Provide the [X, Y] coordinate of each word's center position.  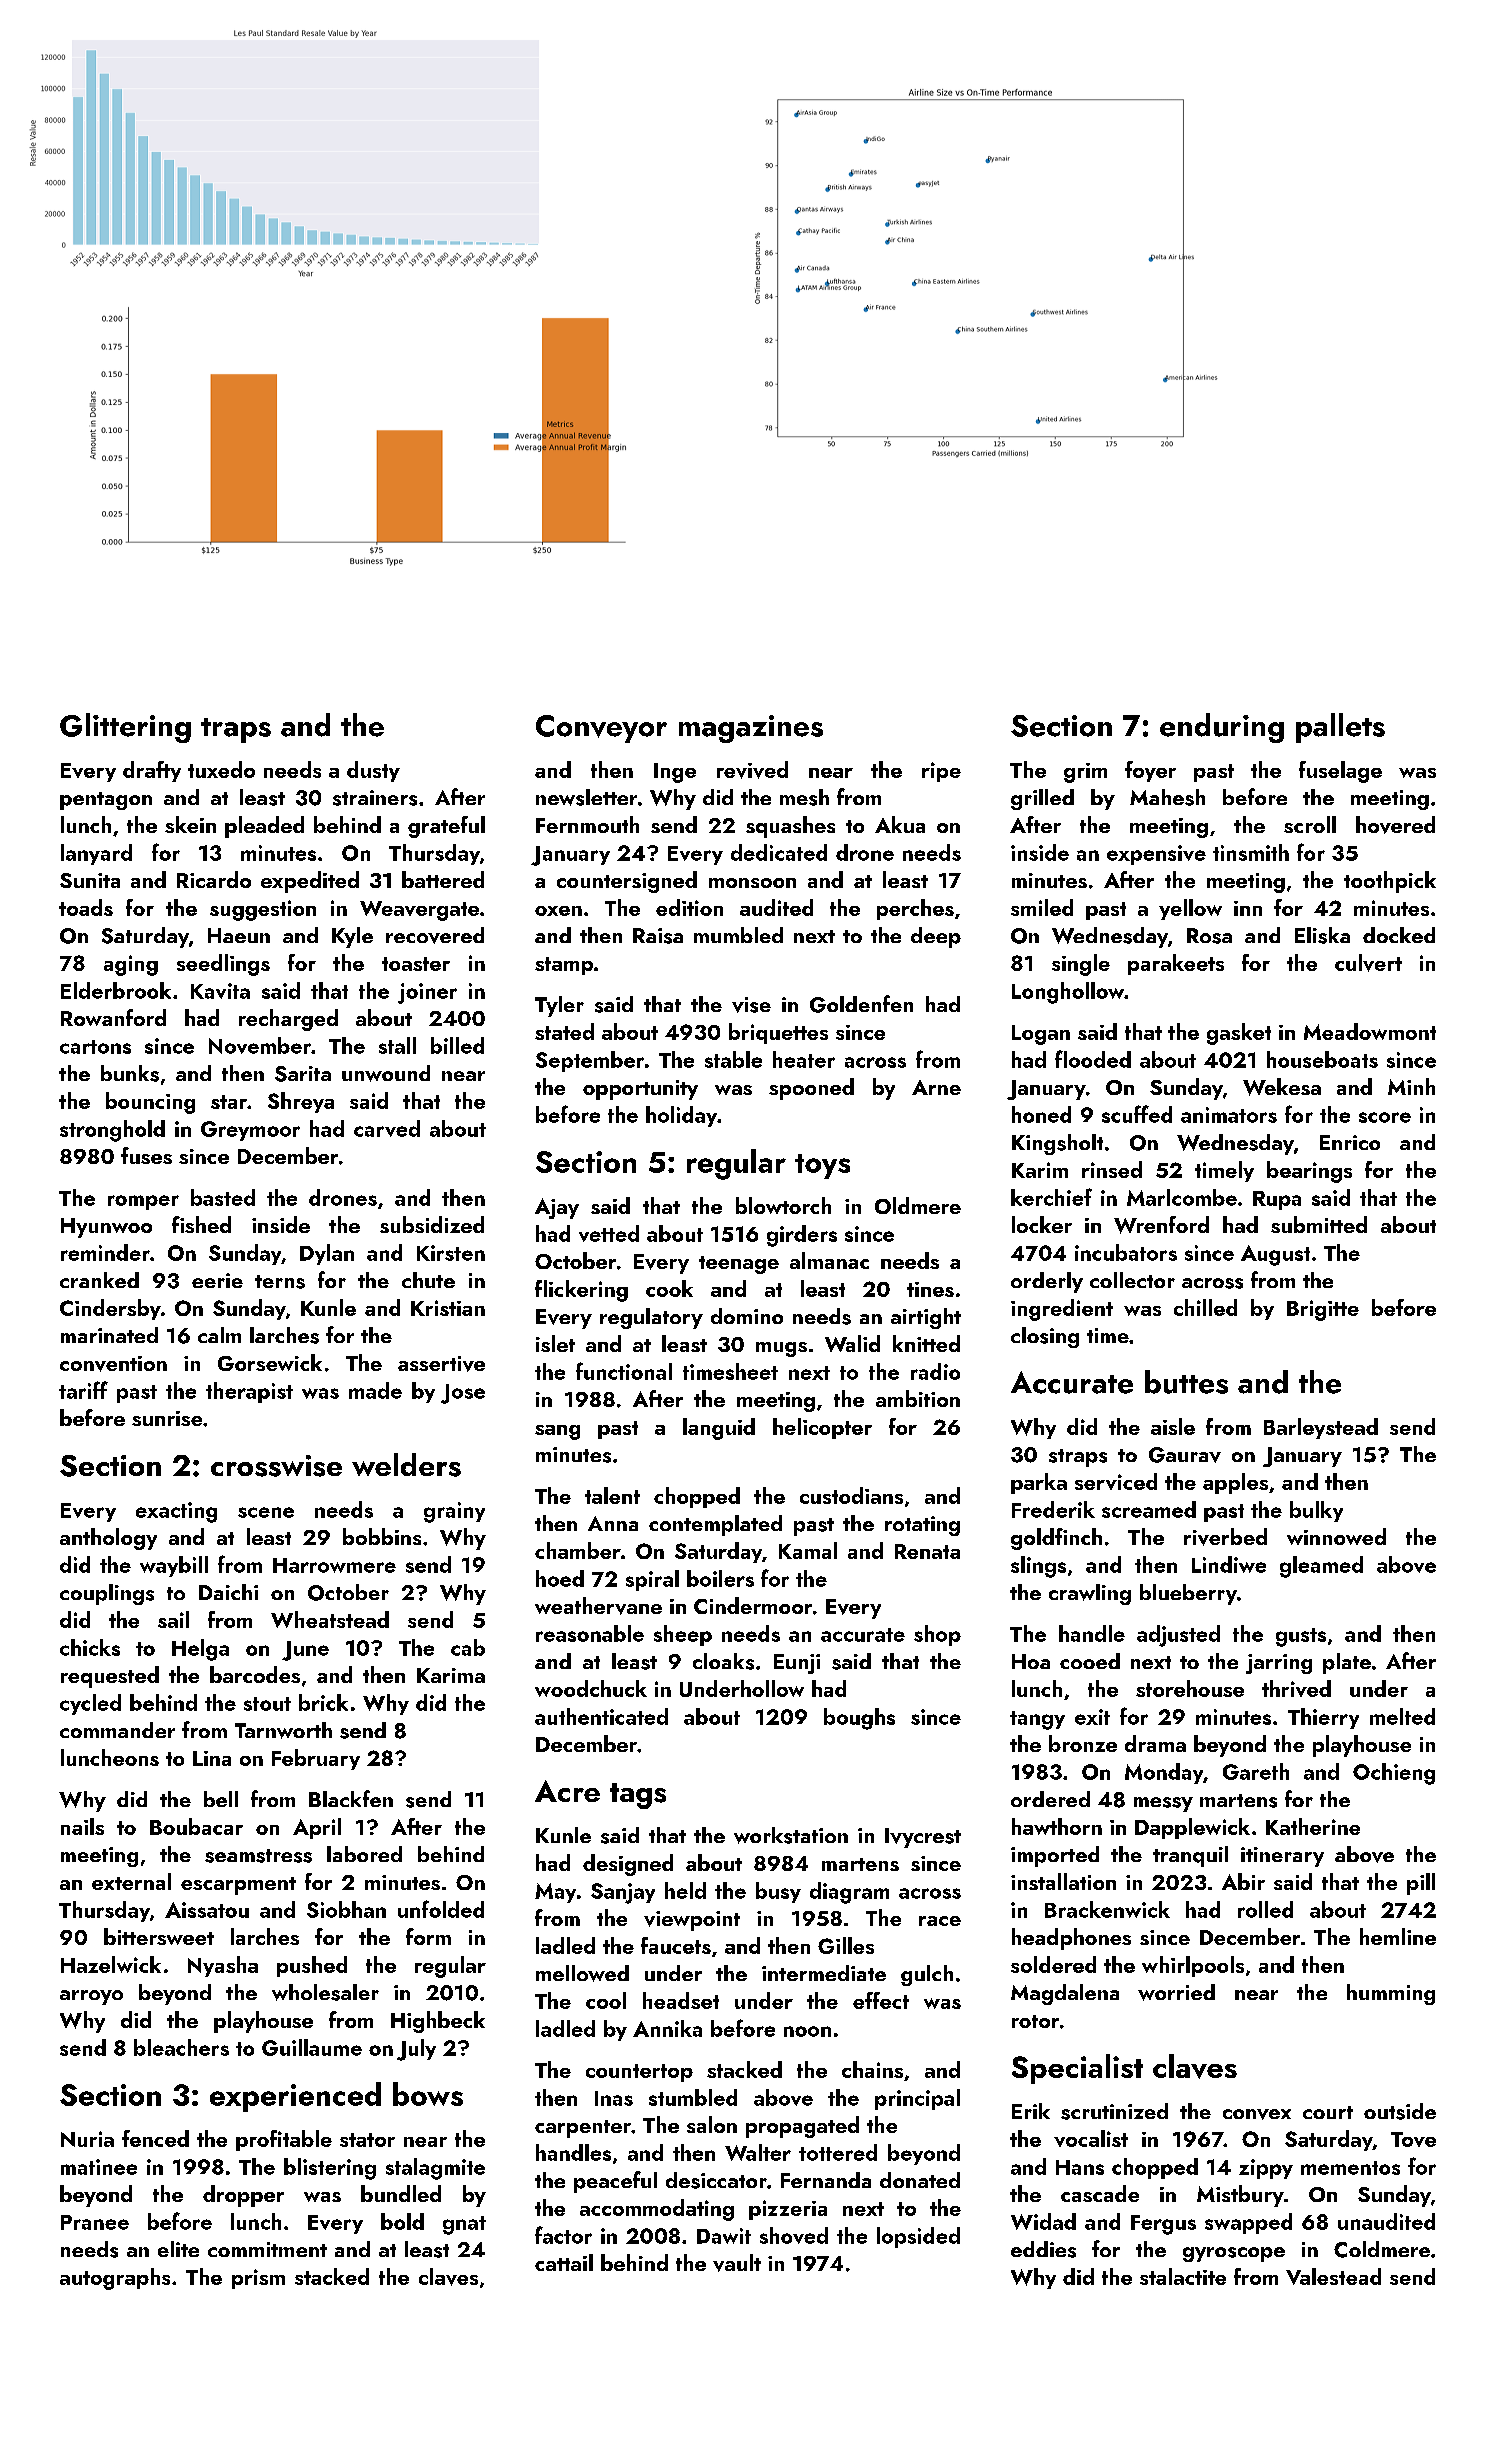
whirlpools [1193, 1966]
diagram [849, 1893]
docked [1399, 935]
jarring [1279, 1664]
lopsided [918, 2237]
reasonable [590, 1633]
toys [822, 1166]
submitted [1319, 1224]
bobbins [382, 1536]
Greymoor [250, 1131]
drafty [152, 771]
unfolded [441, 1909]
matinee [99, 2167]
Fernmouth [587, 824]
